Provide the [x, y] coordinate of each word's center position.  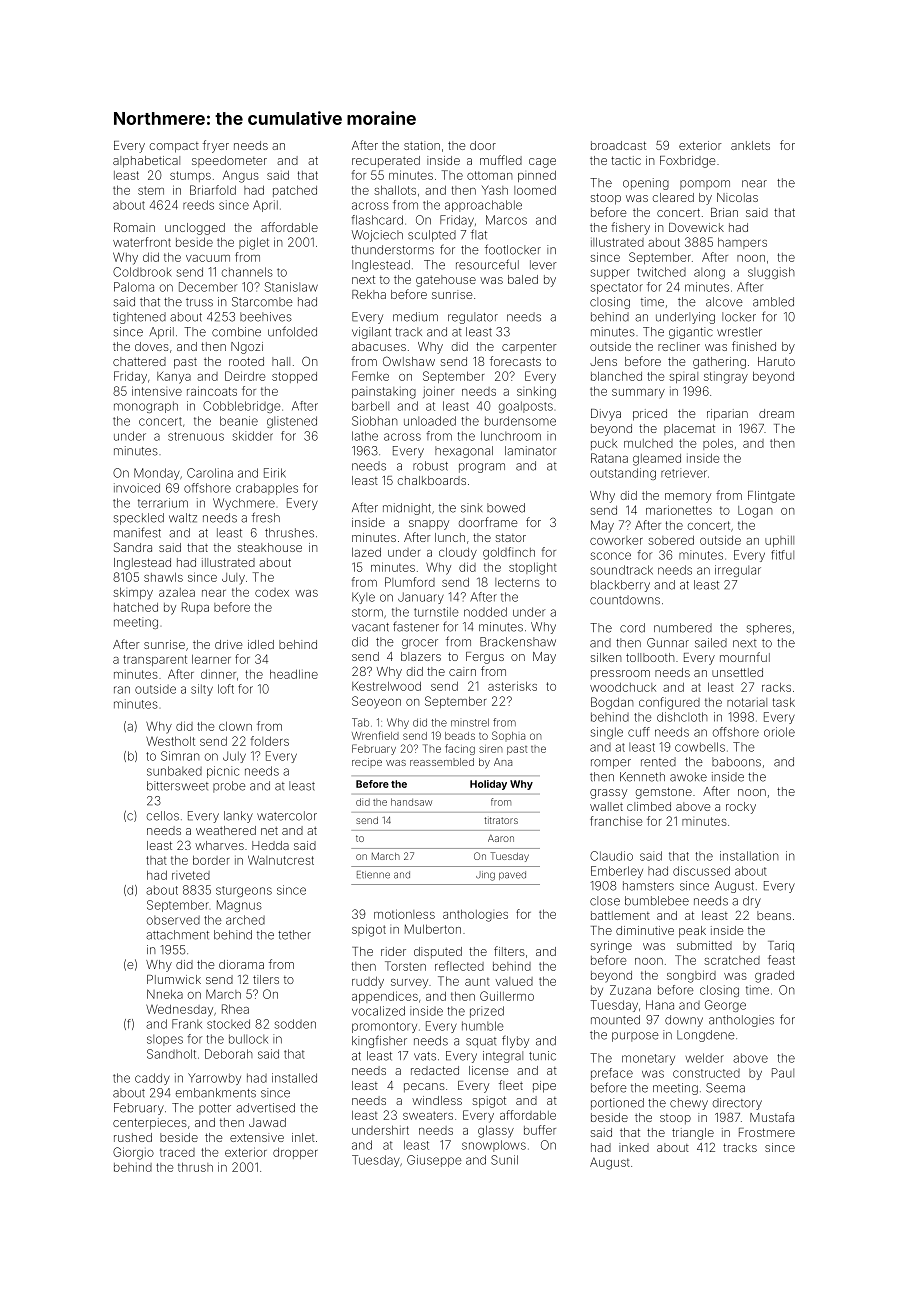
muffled [501, 160]
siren [491, 749]
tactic [626, 160]
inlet [303, 1137]
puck [604, 444]
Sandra [133, 547]
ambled [773, 302]
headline [294, 674]
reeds [198, 205]
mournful [745, 657]
